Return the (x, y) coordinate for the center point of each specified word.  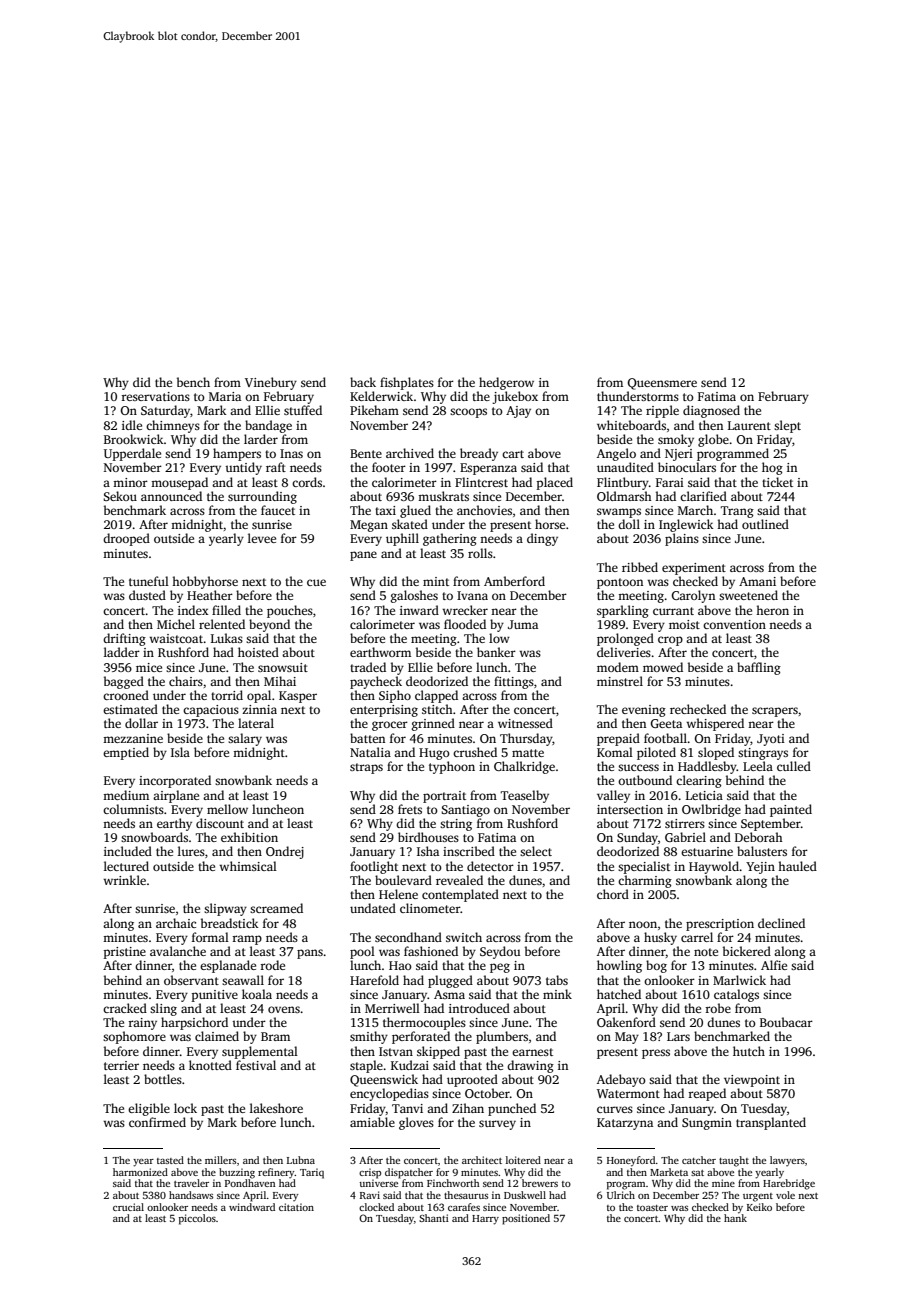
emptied (126, 753)
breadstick (230, 923)
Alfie (774, 965)
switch (464, 937)
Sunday (637, 838)
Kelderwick (381, 396)
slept (787, 426)
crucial (128, 1207)
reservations (155, 396)
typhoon (452, 767)
